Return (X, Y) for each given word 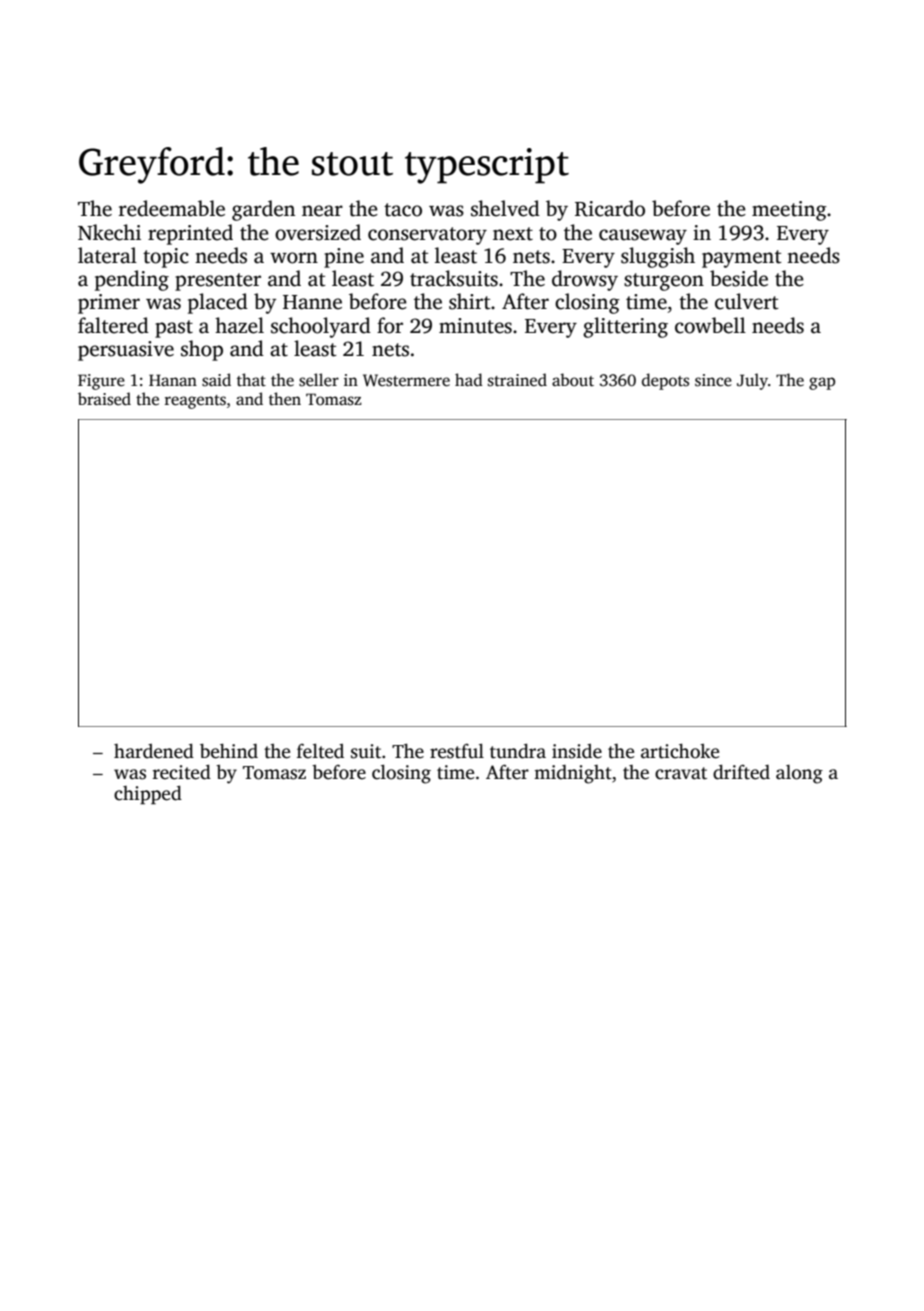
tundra (518, 751)
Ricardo (610, 208)
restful (457, 751)
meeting (789, 211)
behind (229, 751)
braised (104, 399)
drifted (741, 772)
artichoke (680, 751)
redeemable (172, 208)
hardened (154, 751)
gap (822, 383)
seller (319, 380)
